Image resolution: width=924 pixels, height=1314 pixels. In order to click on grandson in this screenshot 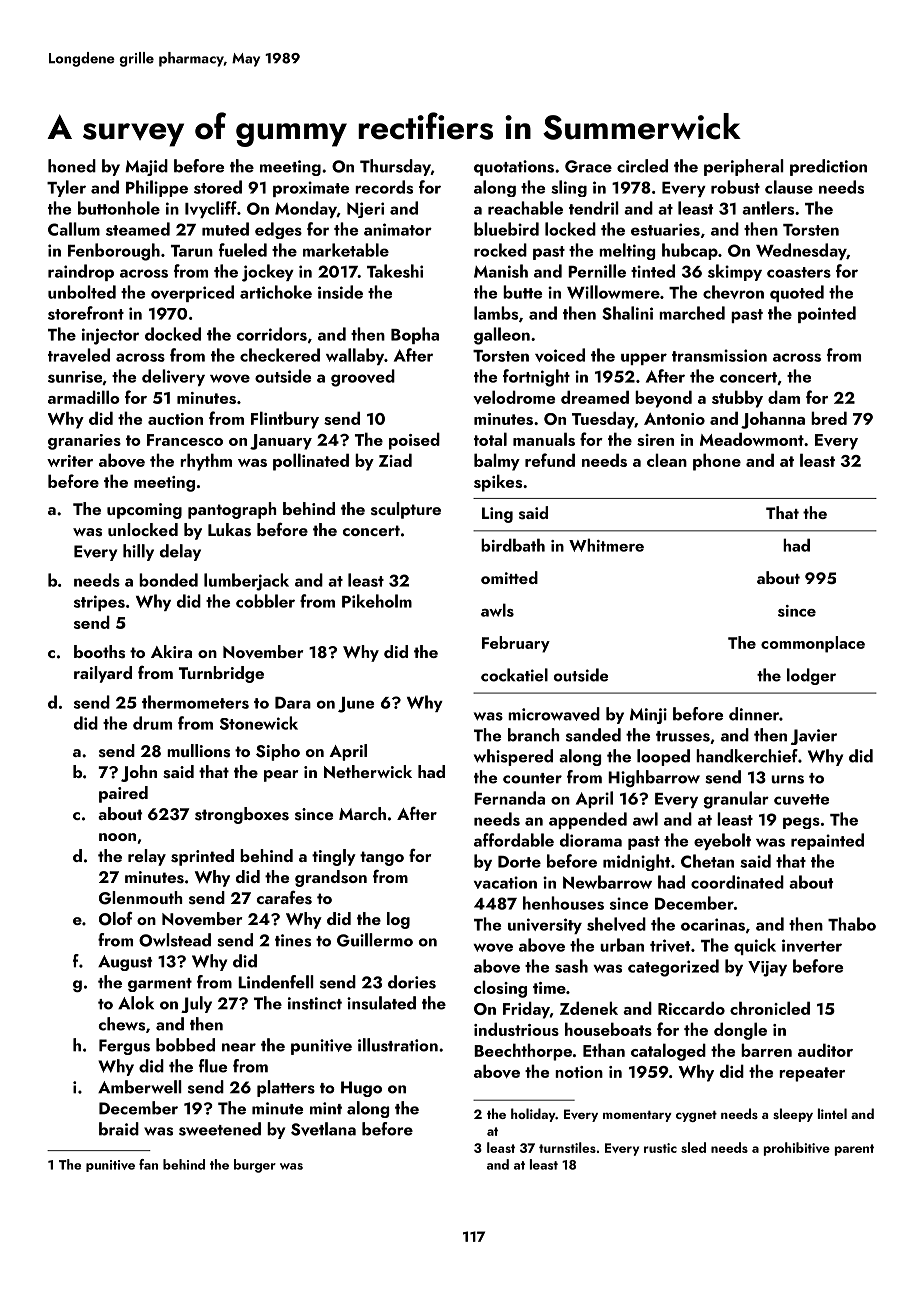, I will do `click(331, 878)`.
